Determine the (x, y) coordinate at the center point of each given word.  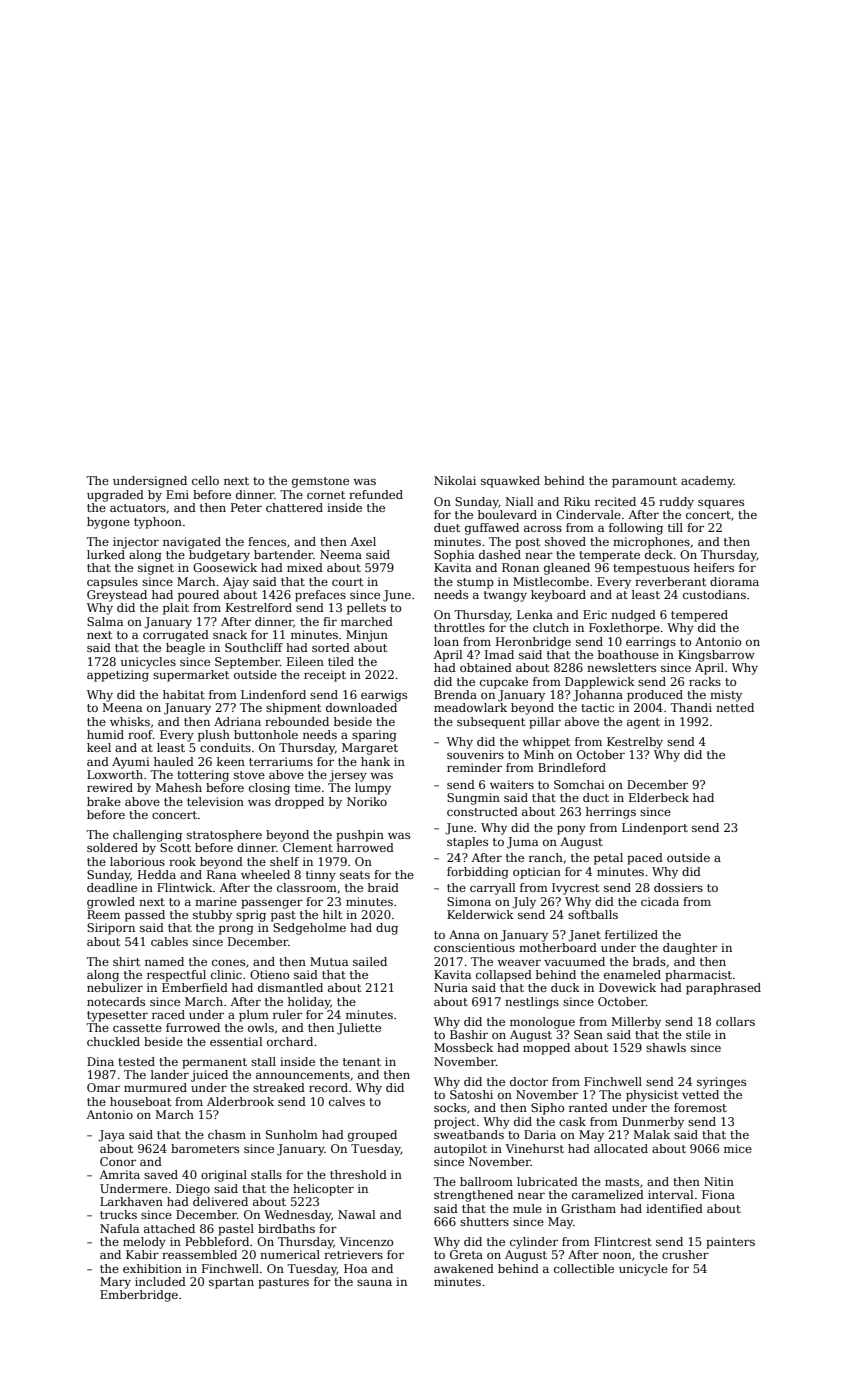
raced (168, 1014)
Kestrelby (635, 743)
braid (383, 887)
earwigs (384, 696)
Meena (122, 707)
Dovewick (627, 987)
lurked (106, 554)
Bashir (469, 1034)
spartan (231, 1283)
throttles (459, 627)
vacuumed (574, 961)
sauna (374, 1282)
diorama (734, 581)
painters (730, 1243)
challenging (147, 836)
